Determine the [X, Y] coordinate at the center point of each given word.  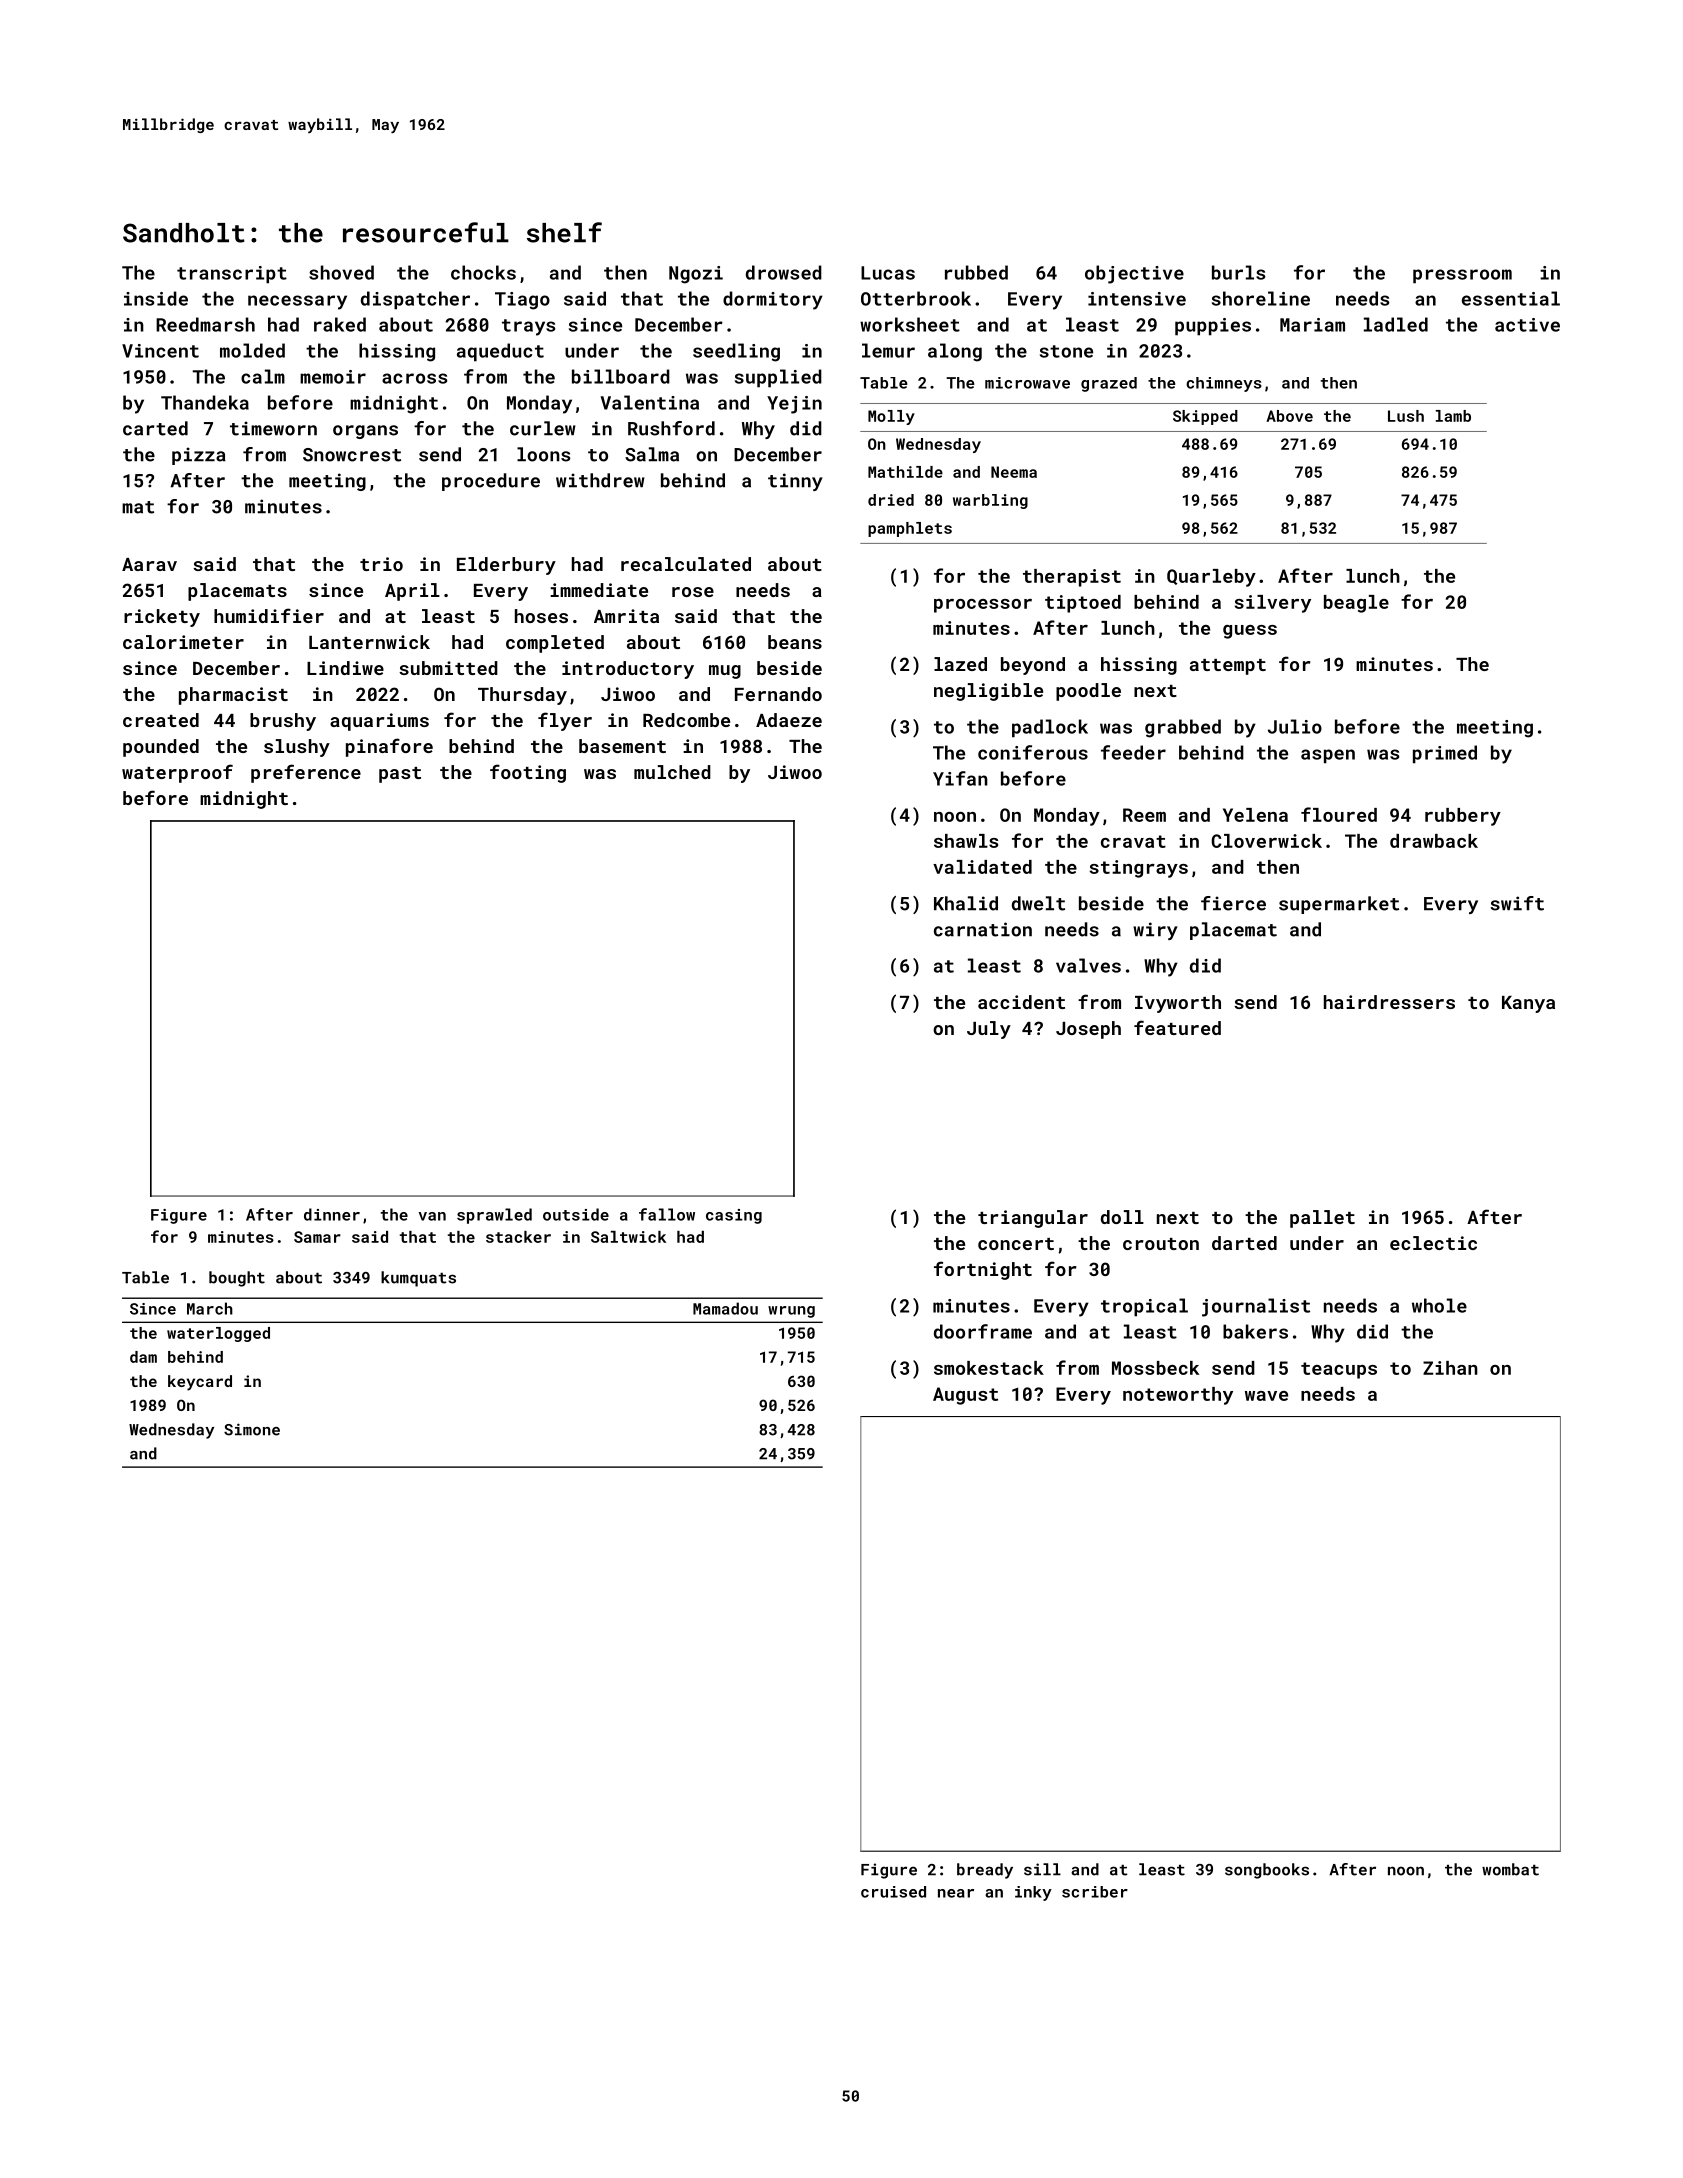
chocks [483, 272]
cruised [893, 1892]
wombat [1510, 1869]
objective [1134, 274]
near [956, 1893]
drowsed [784, 272]
